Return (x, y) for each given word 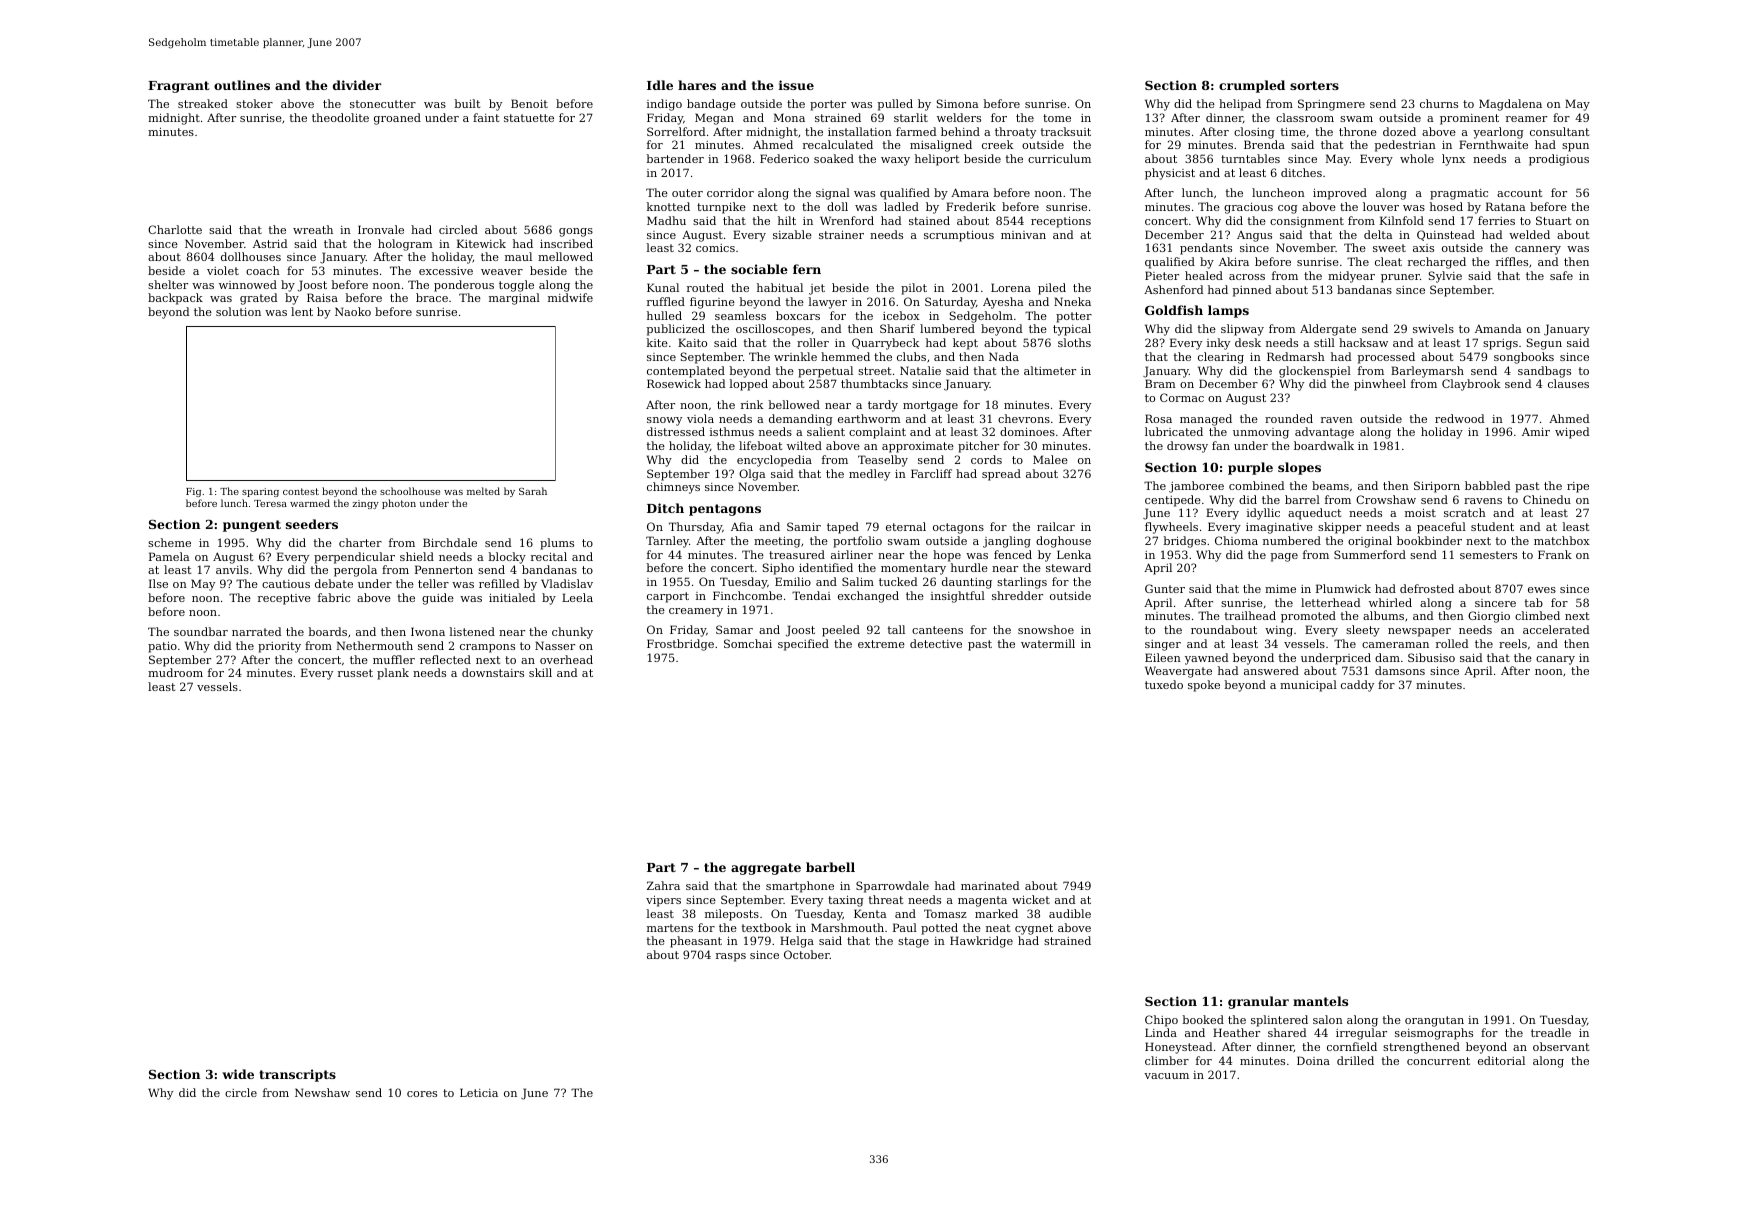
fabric (334, 597)
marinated (990, 885)
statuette (529, 118)
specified (803, 645)
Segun (1544, 344)
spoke (1204, 686)
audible (1070, 913)
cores (422, 1094)
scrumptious (959, 236)
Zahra (663, 885)
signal (833, 194)
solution (238, 311)
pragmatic (1459, 194)
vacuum (1166, 1076)
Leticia (479, 1092)
